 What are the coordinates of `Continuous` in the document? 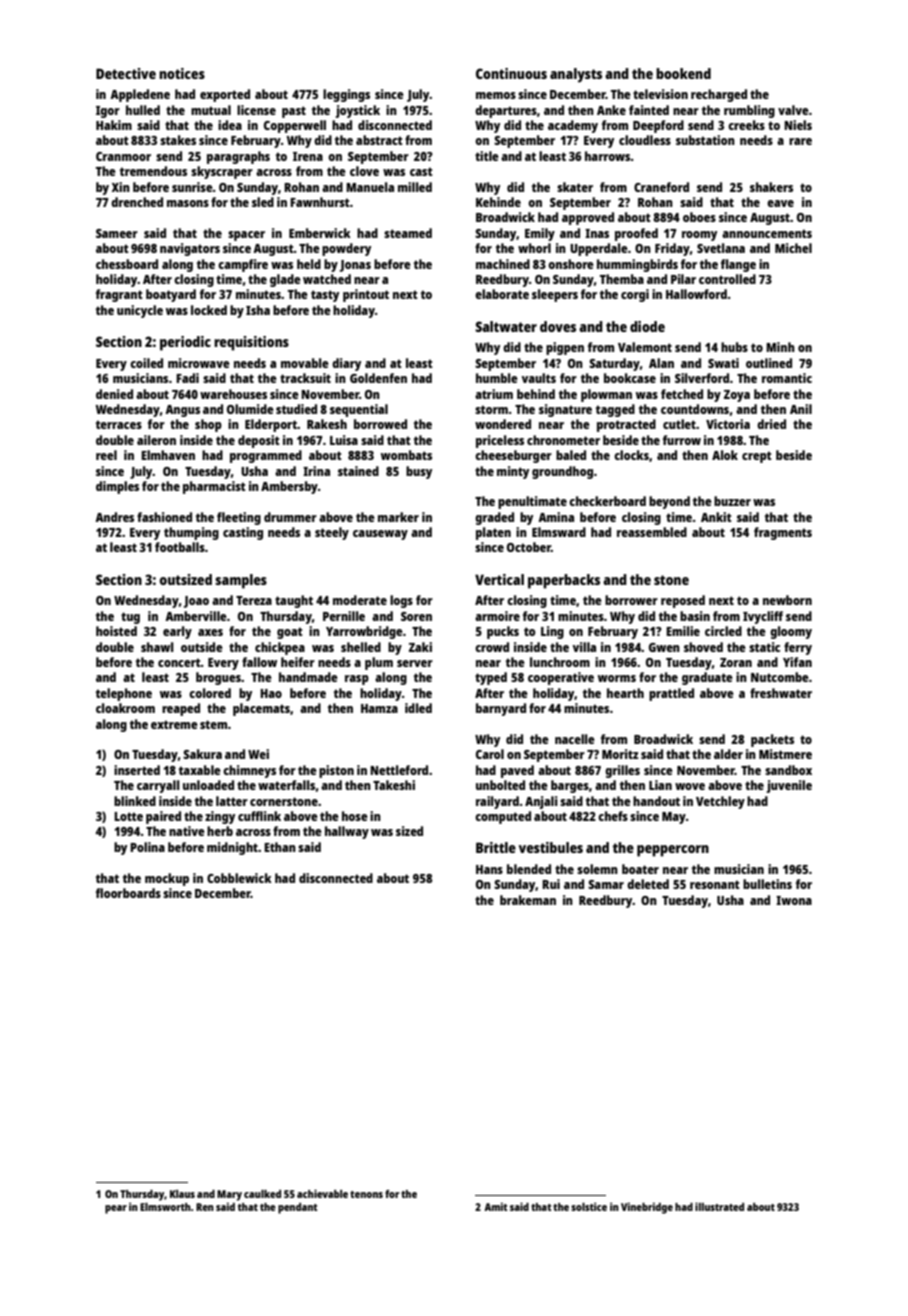 It's located at (511, 73).
